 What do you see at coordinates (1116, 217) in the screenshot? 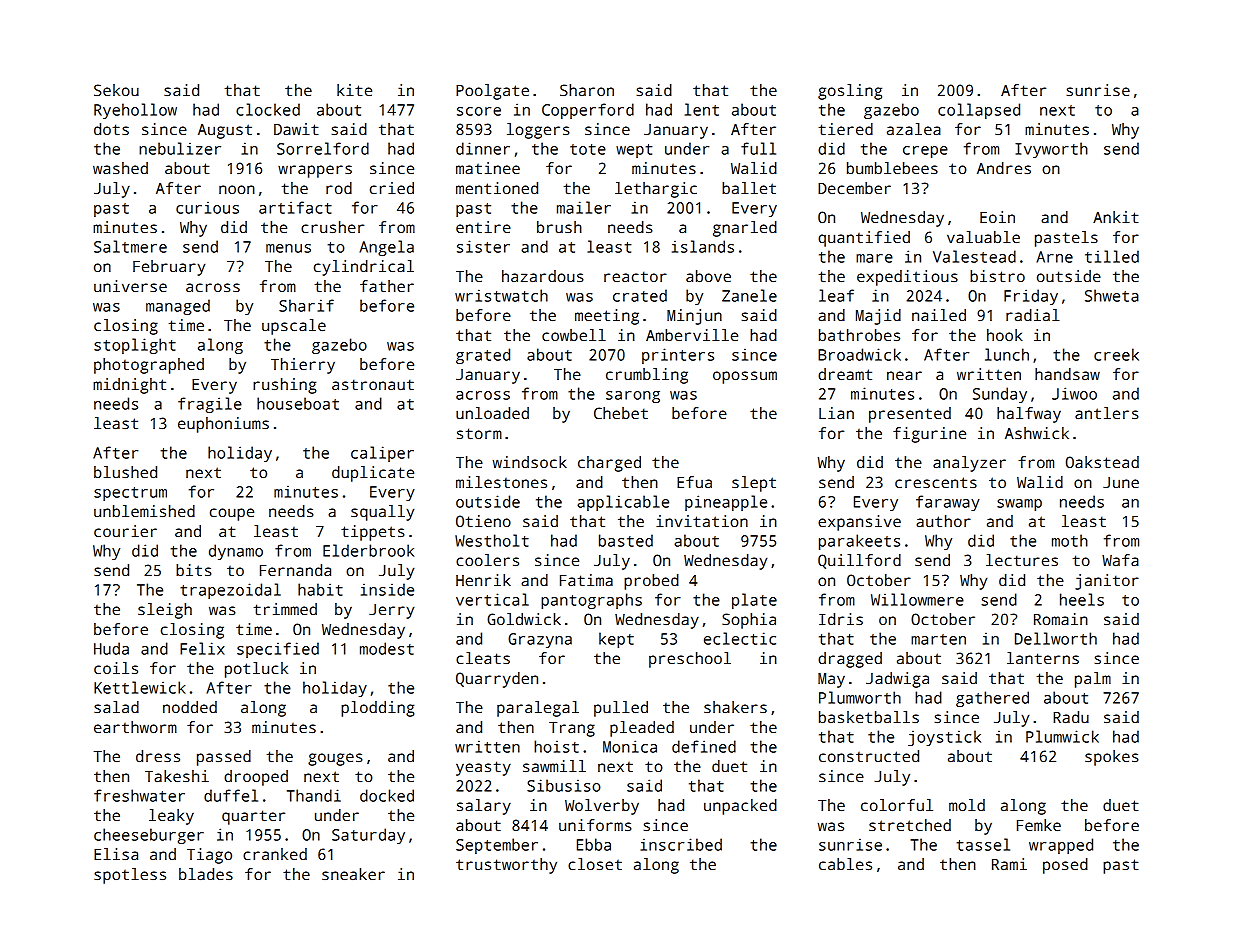
I see `Ankit` at bounding box center [1116, 217].
